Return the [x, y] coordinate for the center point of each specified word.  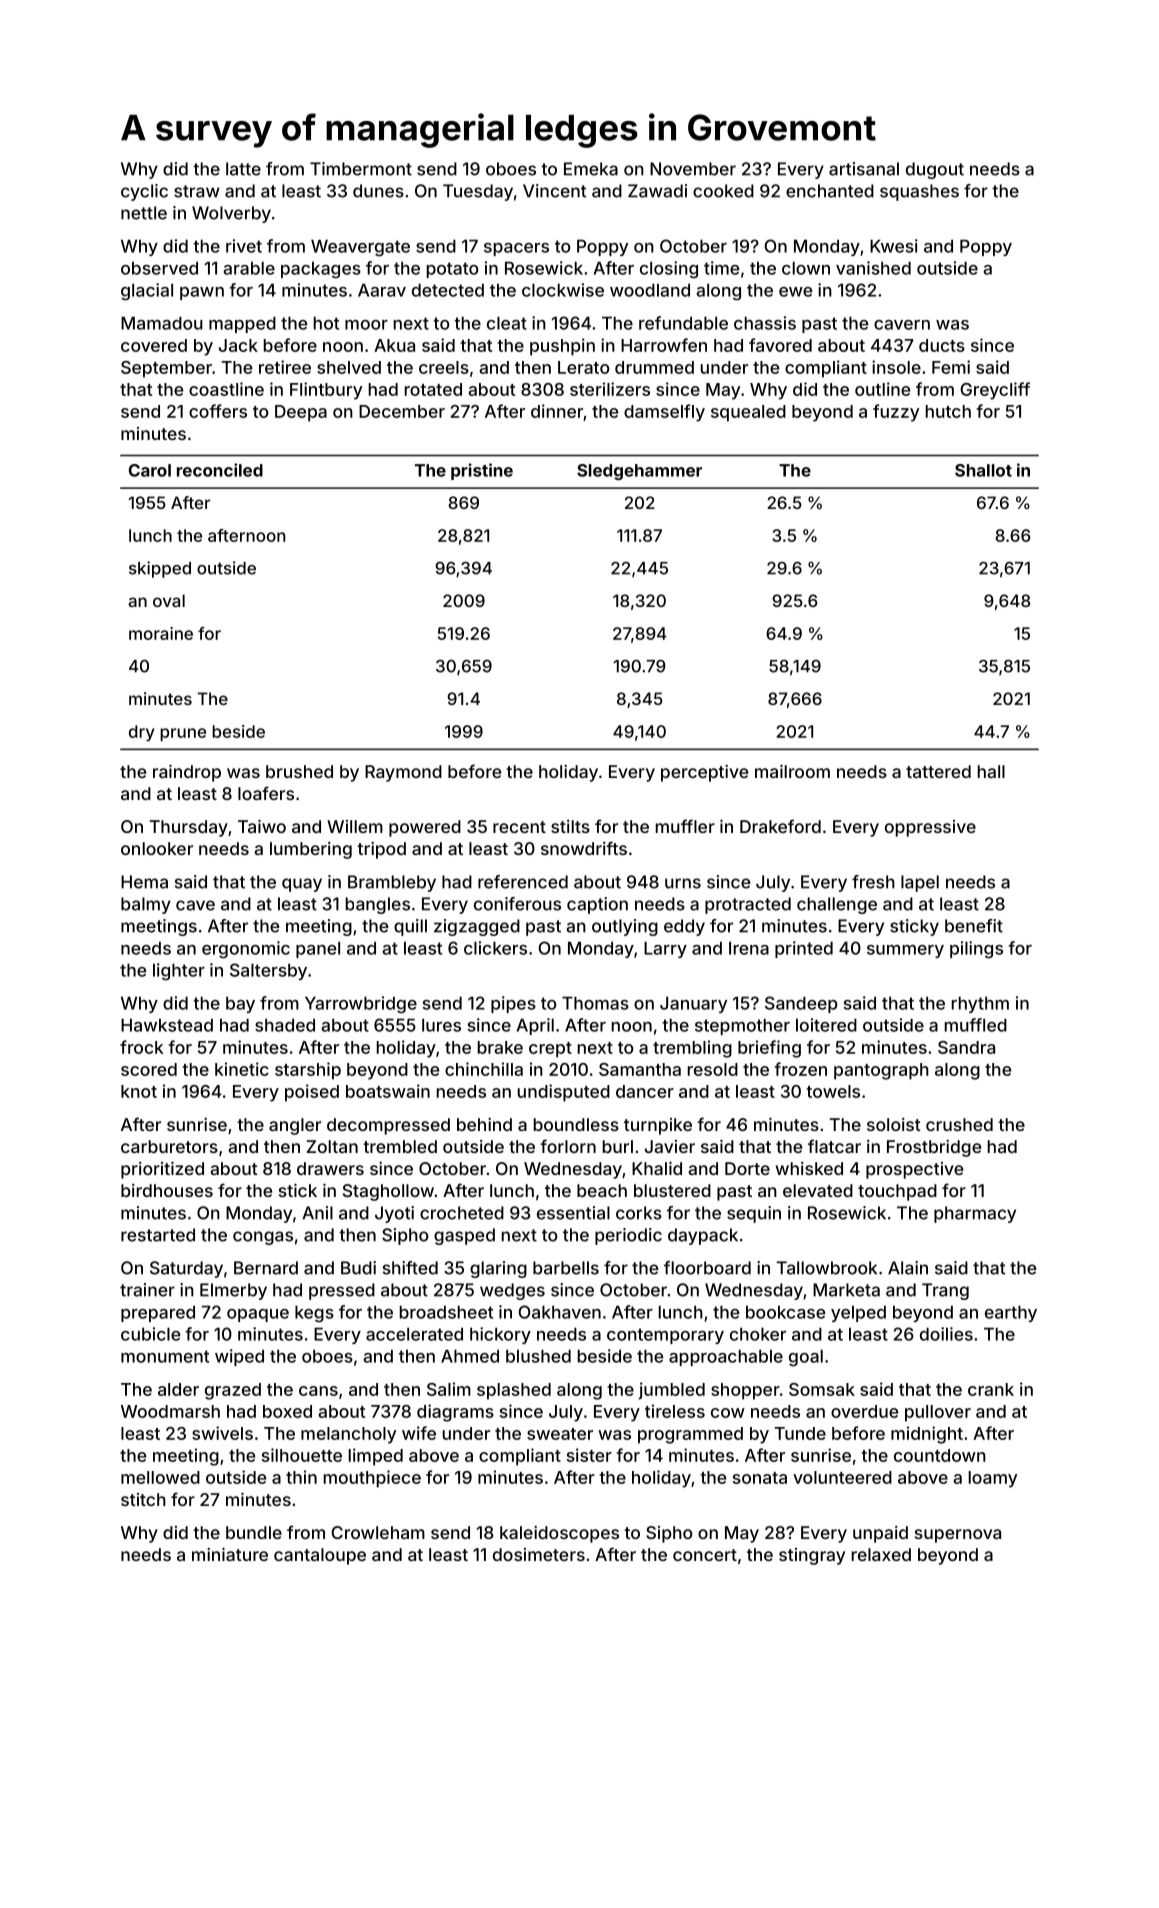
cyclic [144, 192]
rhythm [980, 1004]
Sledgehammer [639, 472]
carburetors [169, 1146]
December [402, 411]
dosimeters [539, 1554]
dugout [935, 170]
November [693, 169]
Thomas [595, 1003]
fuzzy [896, 413]
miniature [230, 1554]
